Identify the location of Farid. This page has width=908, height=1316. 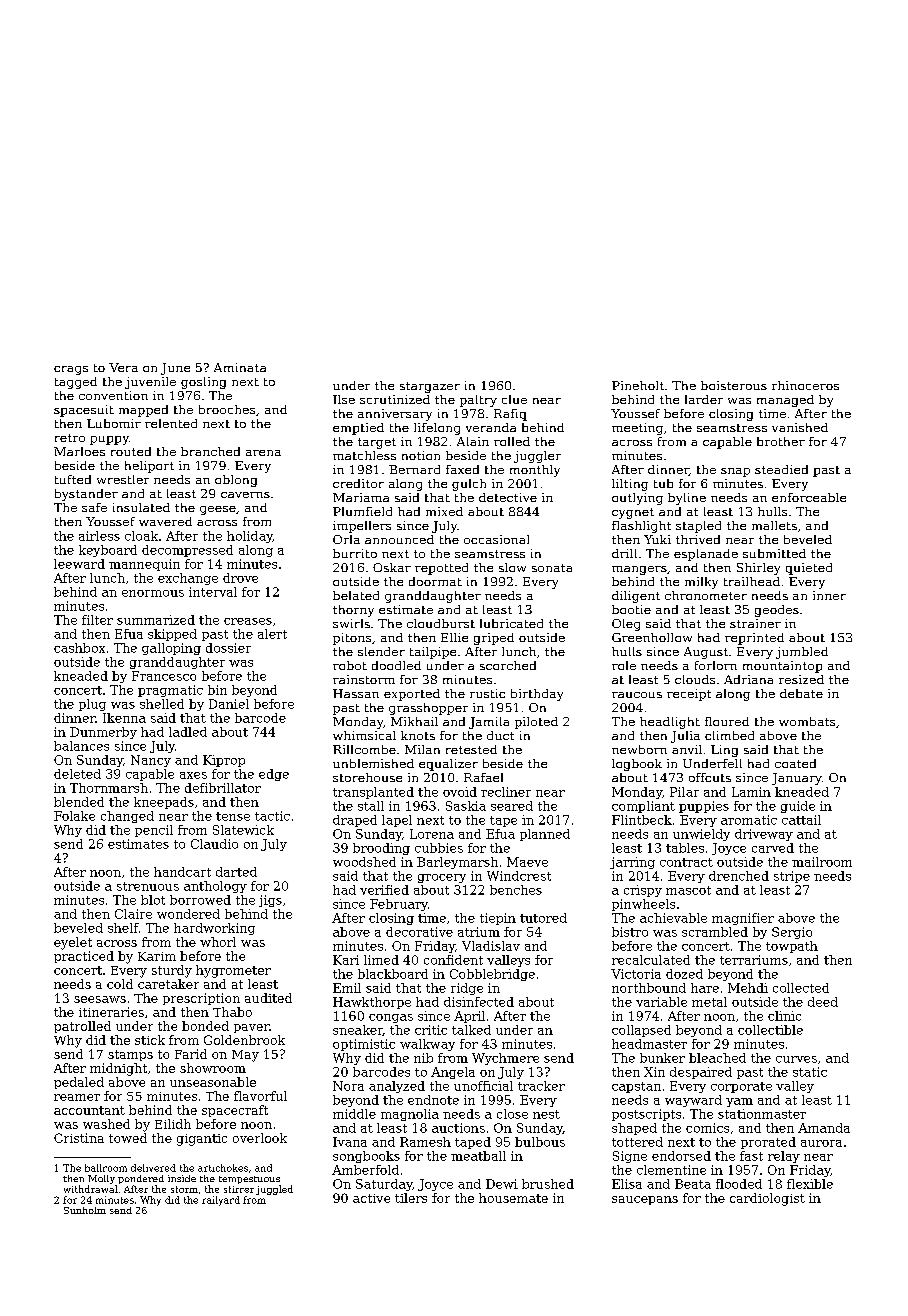
(191, 1054).
